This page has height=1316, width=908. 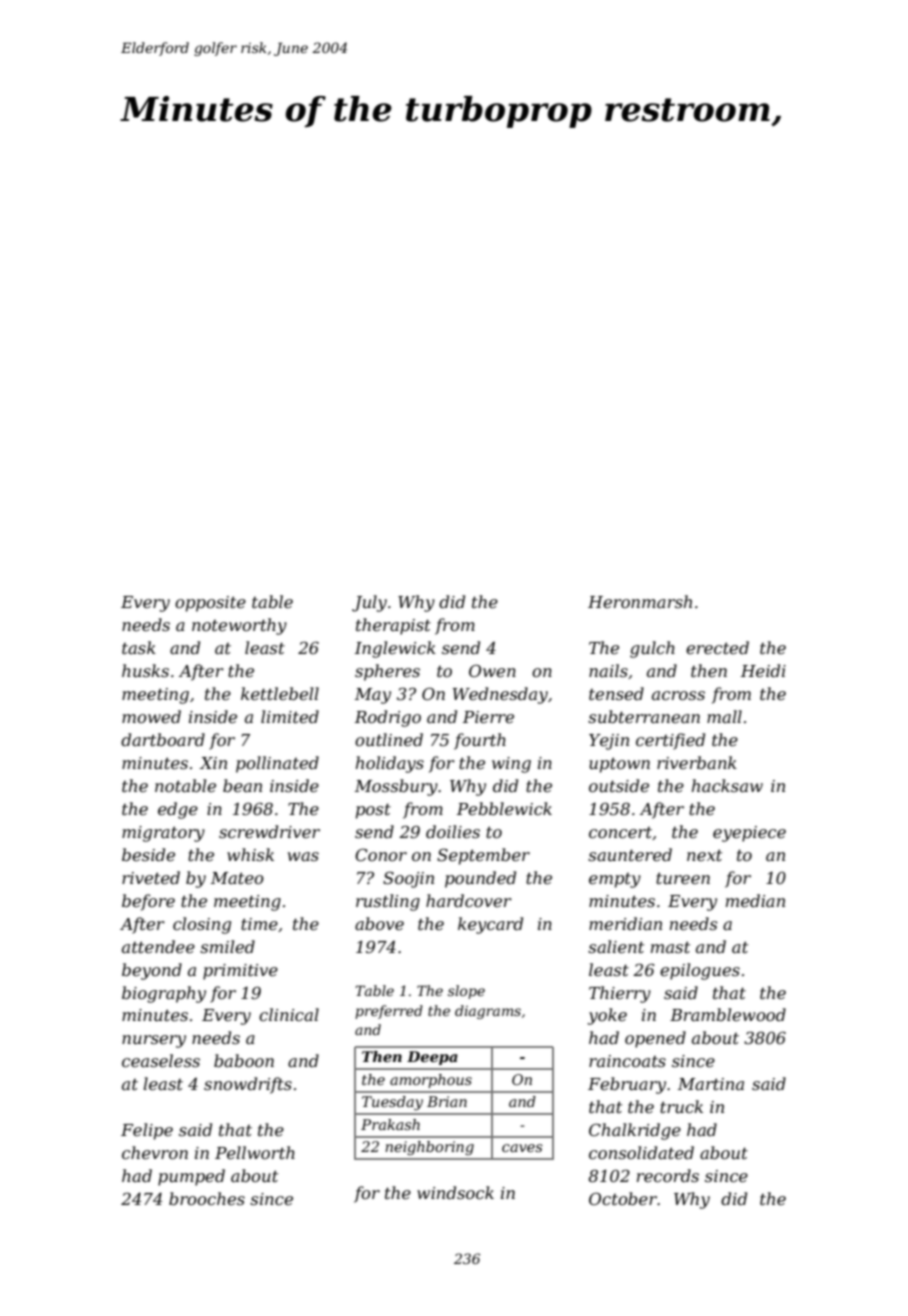 What do you see at coordinates (700, 971) in the page?
I see `epilogues` at bounding box center [700, 971].
